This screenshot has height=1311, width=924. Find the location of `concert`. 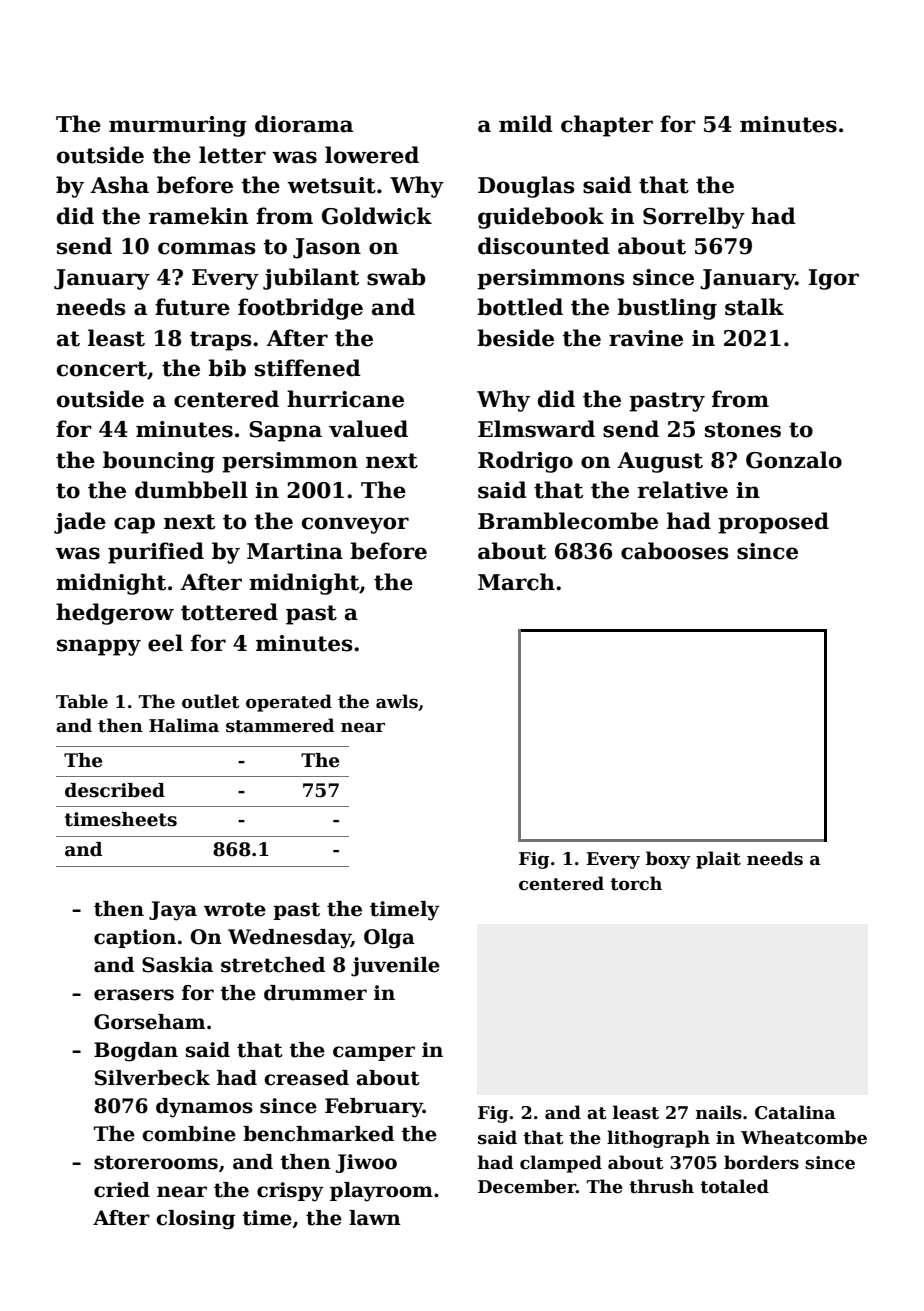

concert is located at coordinates (102, 369).
